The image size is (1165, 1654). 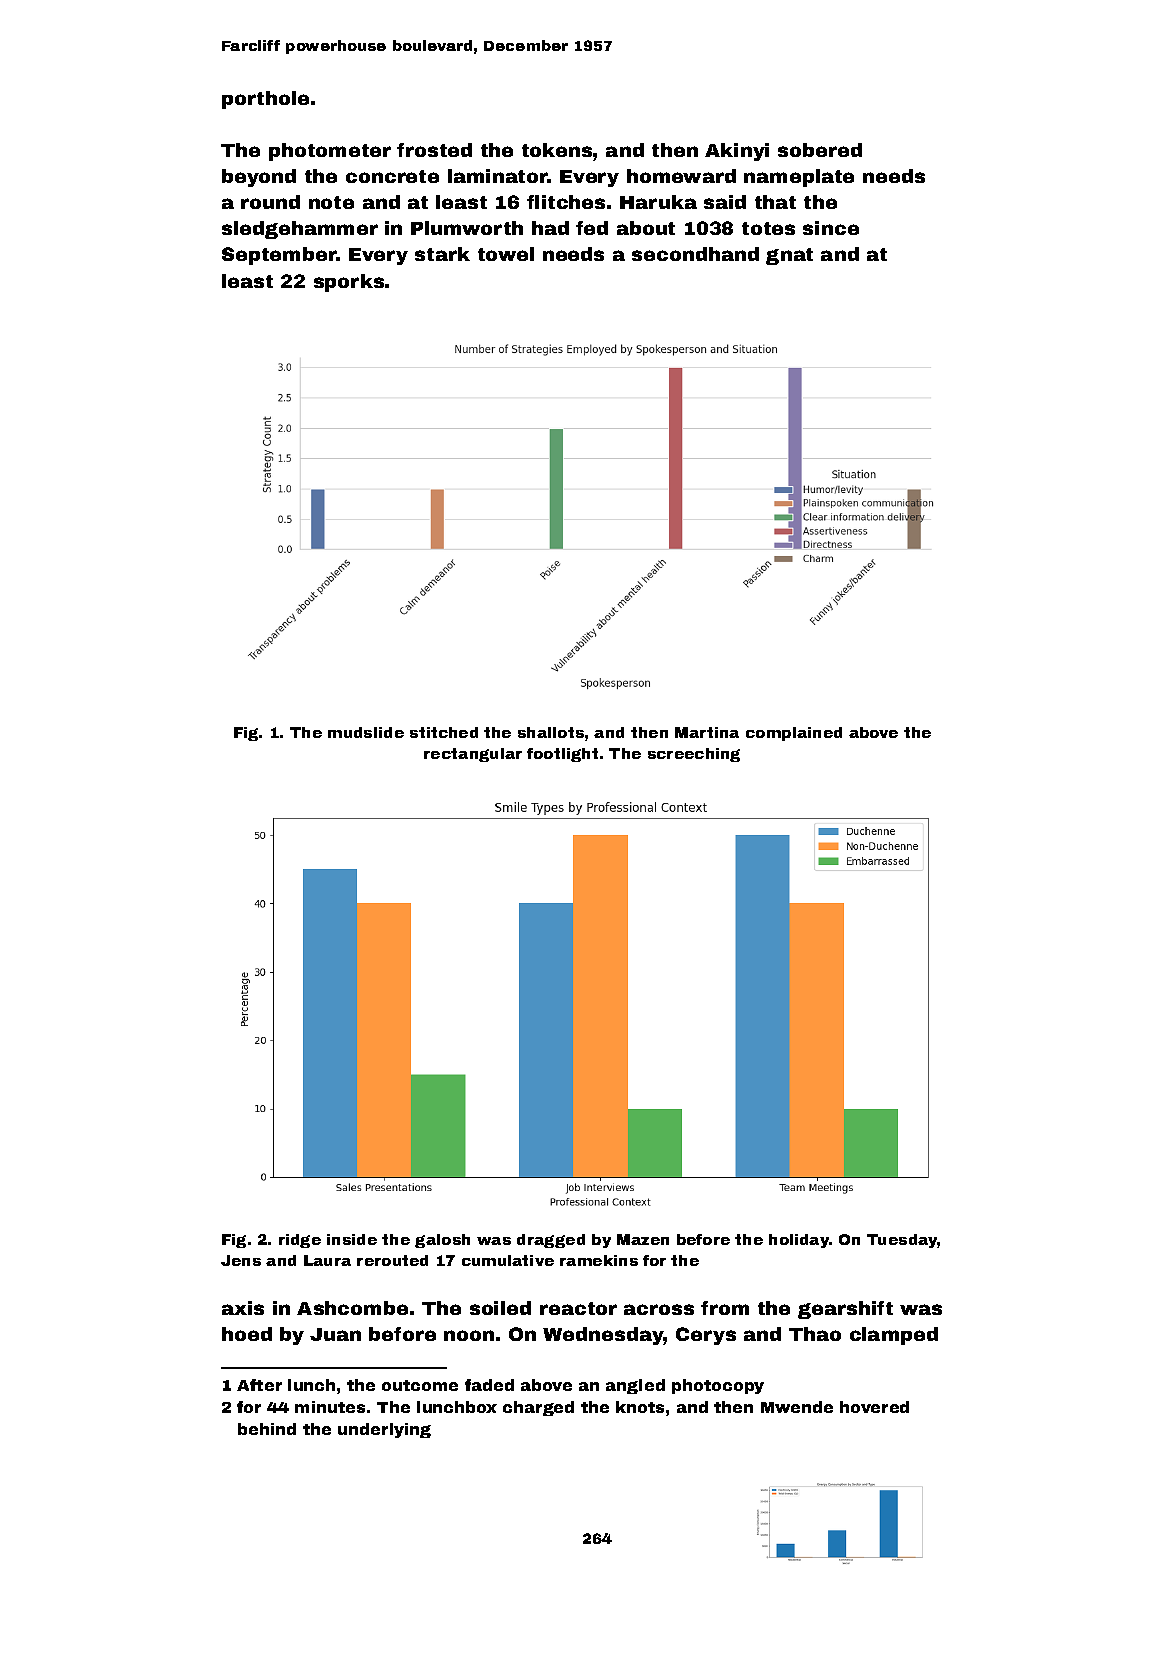 What do you see at coordinates (265, 100) in the screenshot?
I see `porthole` at bounding box center [265, 100].
